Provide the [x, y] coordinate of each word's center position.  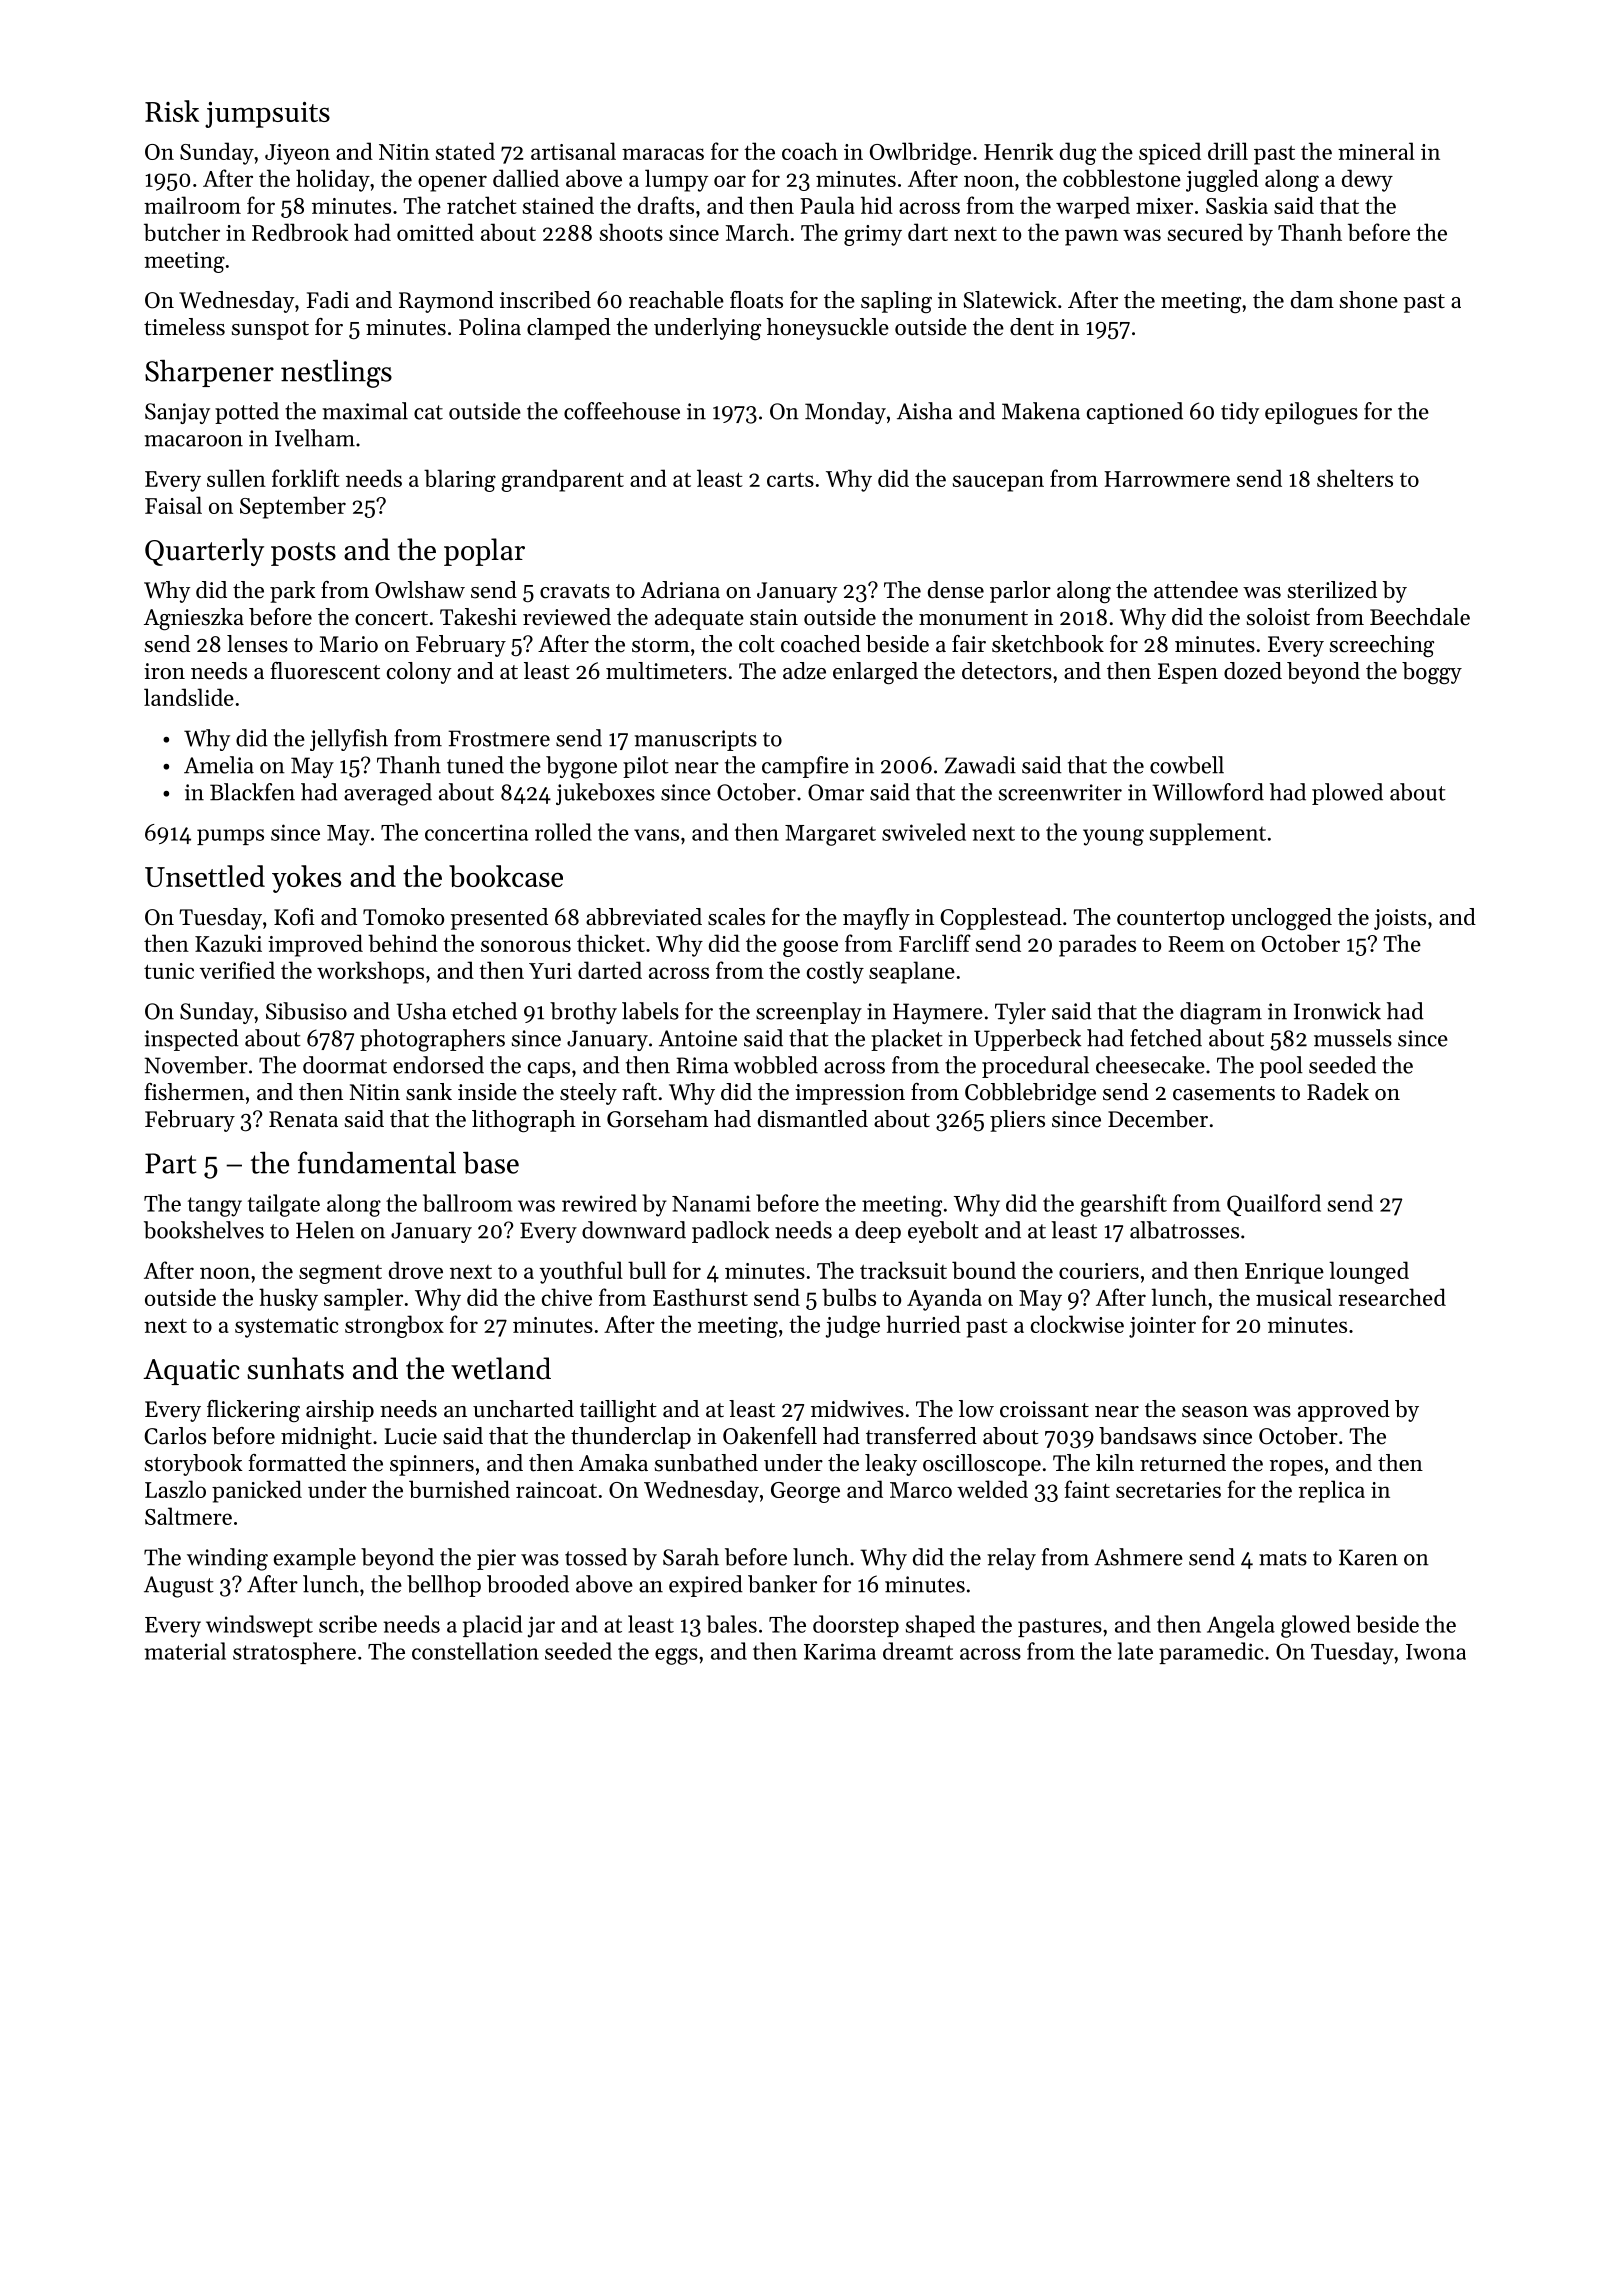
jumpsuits [267, 115]
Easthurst [700, 1297]
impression [850, 1094]
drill [1228, 151]
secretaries [1168, 1490]
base [491, 1163]
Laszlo [175, 1489]
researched [1392, 1297]
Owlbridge [920, 153]
